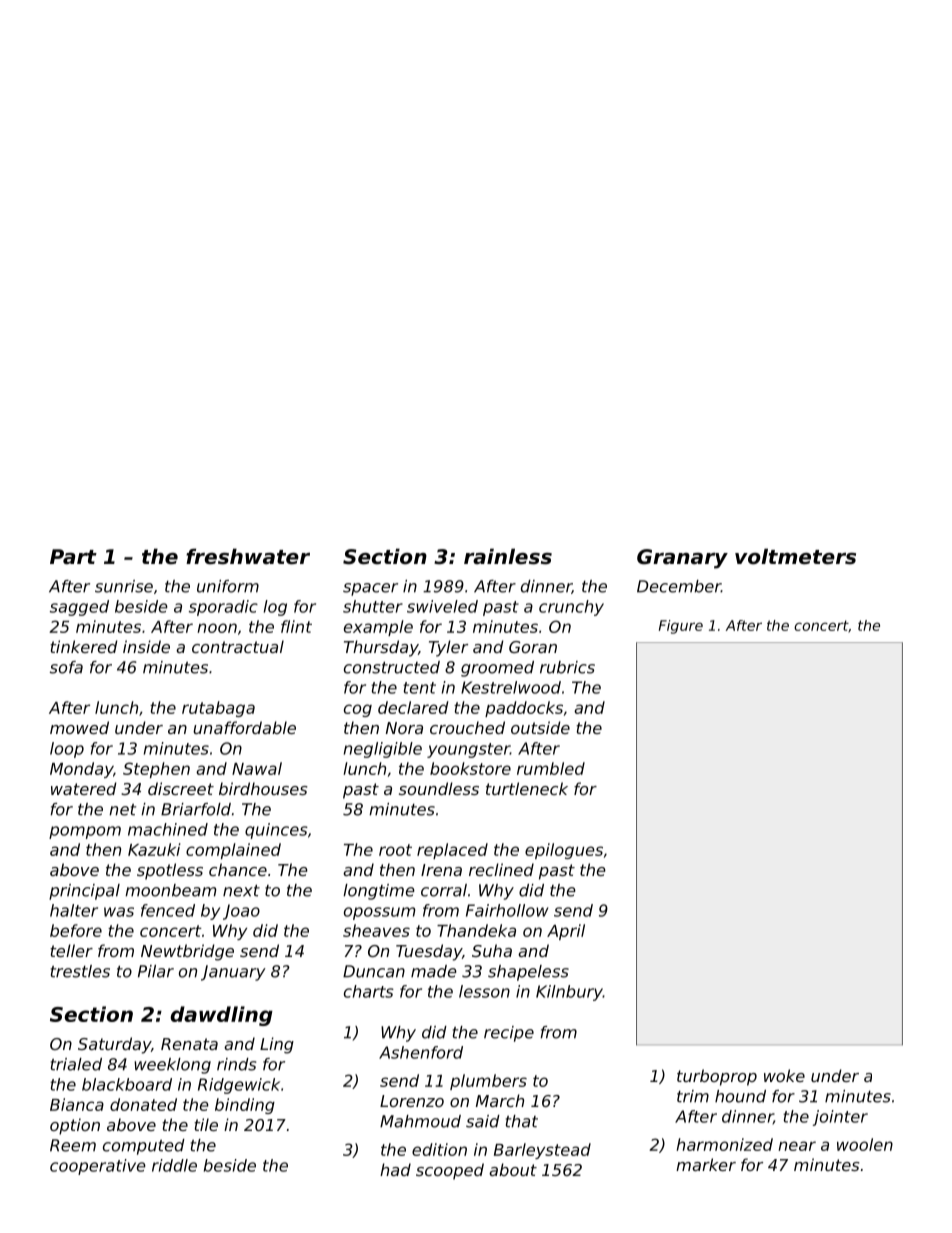  What do you see at coordinates (679, 586) in the screenshot?
I see `December` at bounding box center [679, 586].
